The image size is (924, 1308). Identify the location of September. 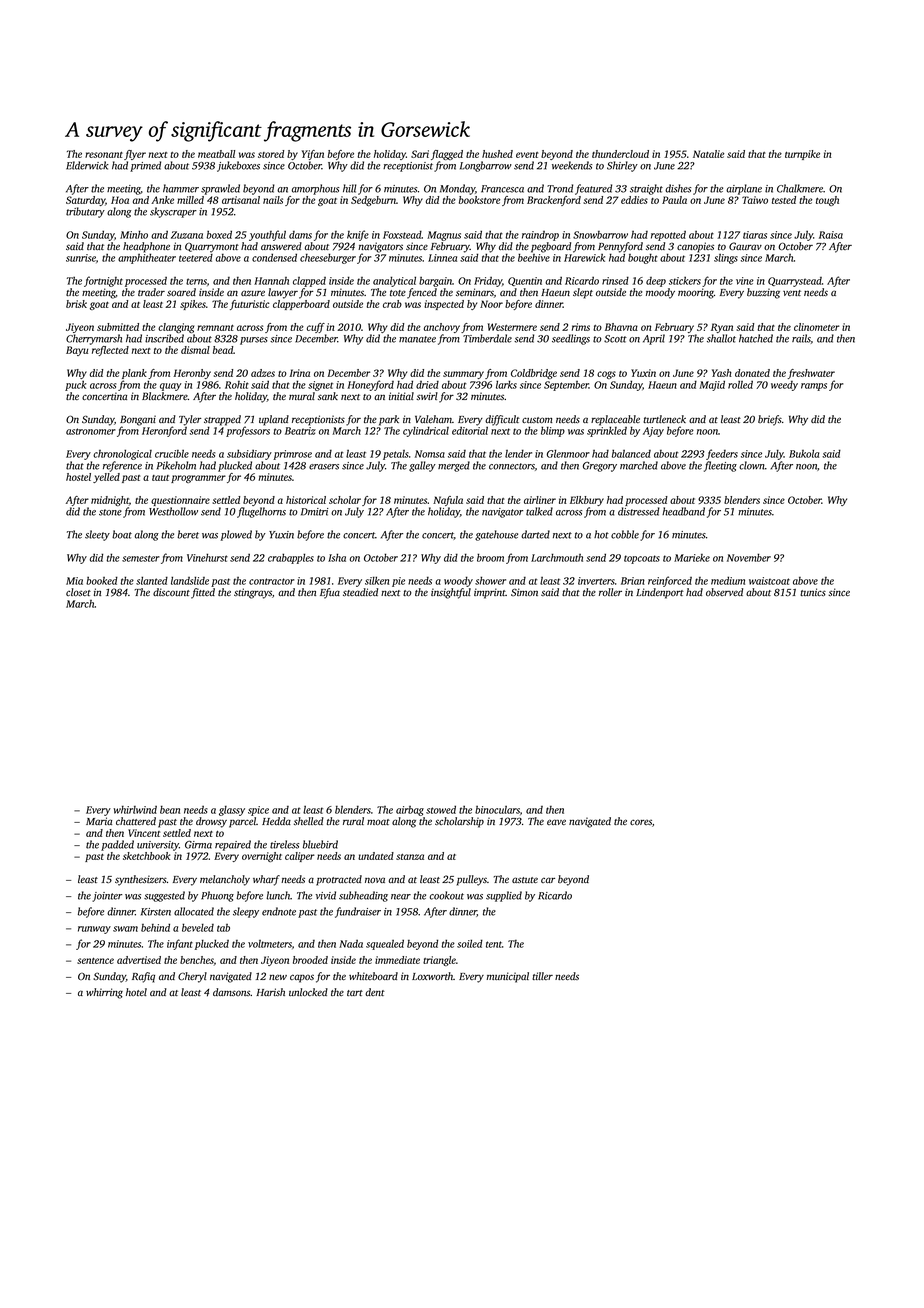
(566, 386).
